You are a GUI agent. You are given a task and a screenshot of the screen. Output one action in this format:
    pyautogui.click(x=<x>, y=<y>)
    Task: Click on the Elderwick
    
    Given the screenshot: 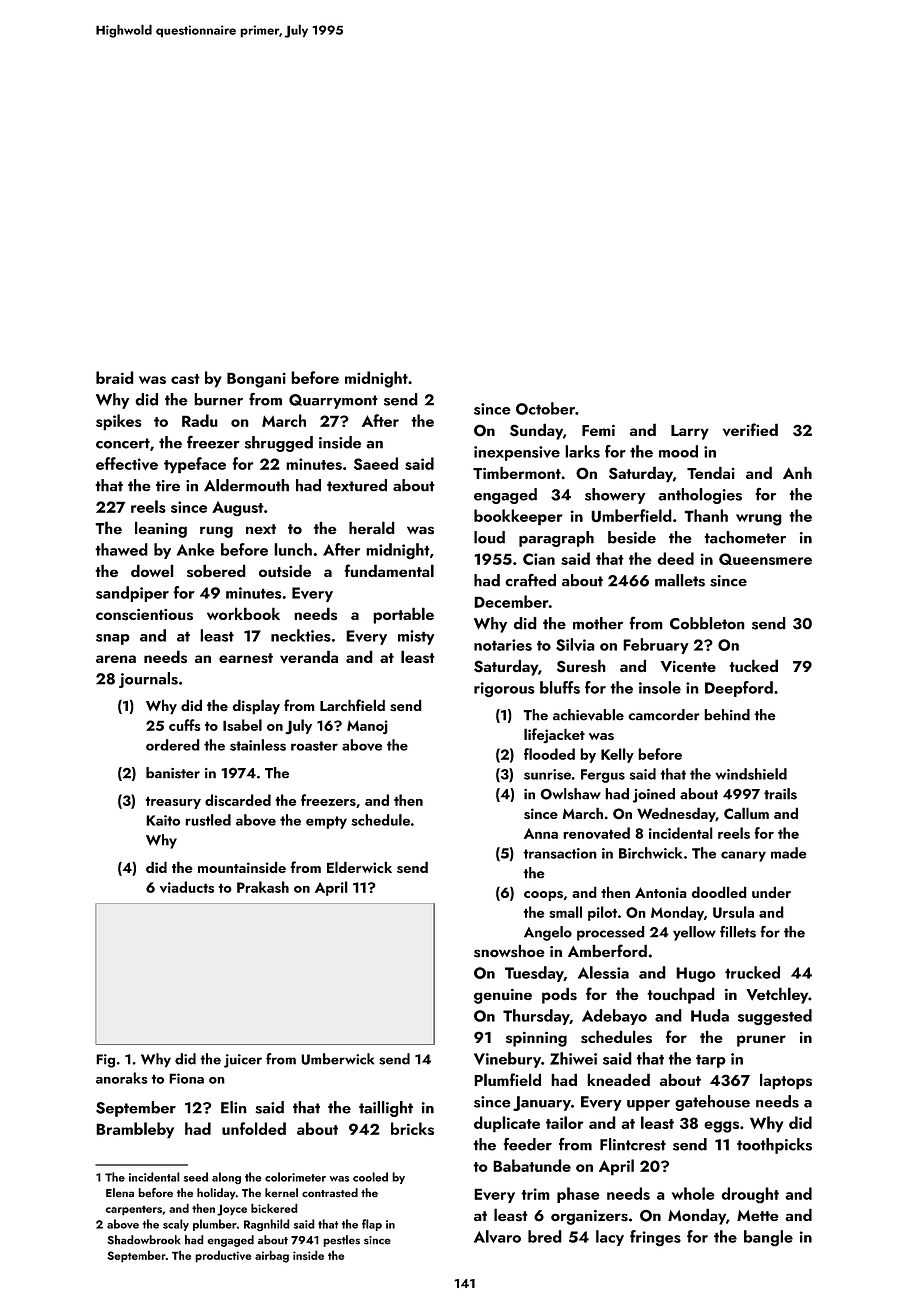 What is the action you would take?
    pyautogui.click(x=359, y=867)
